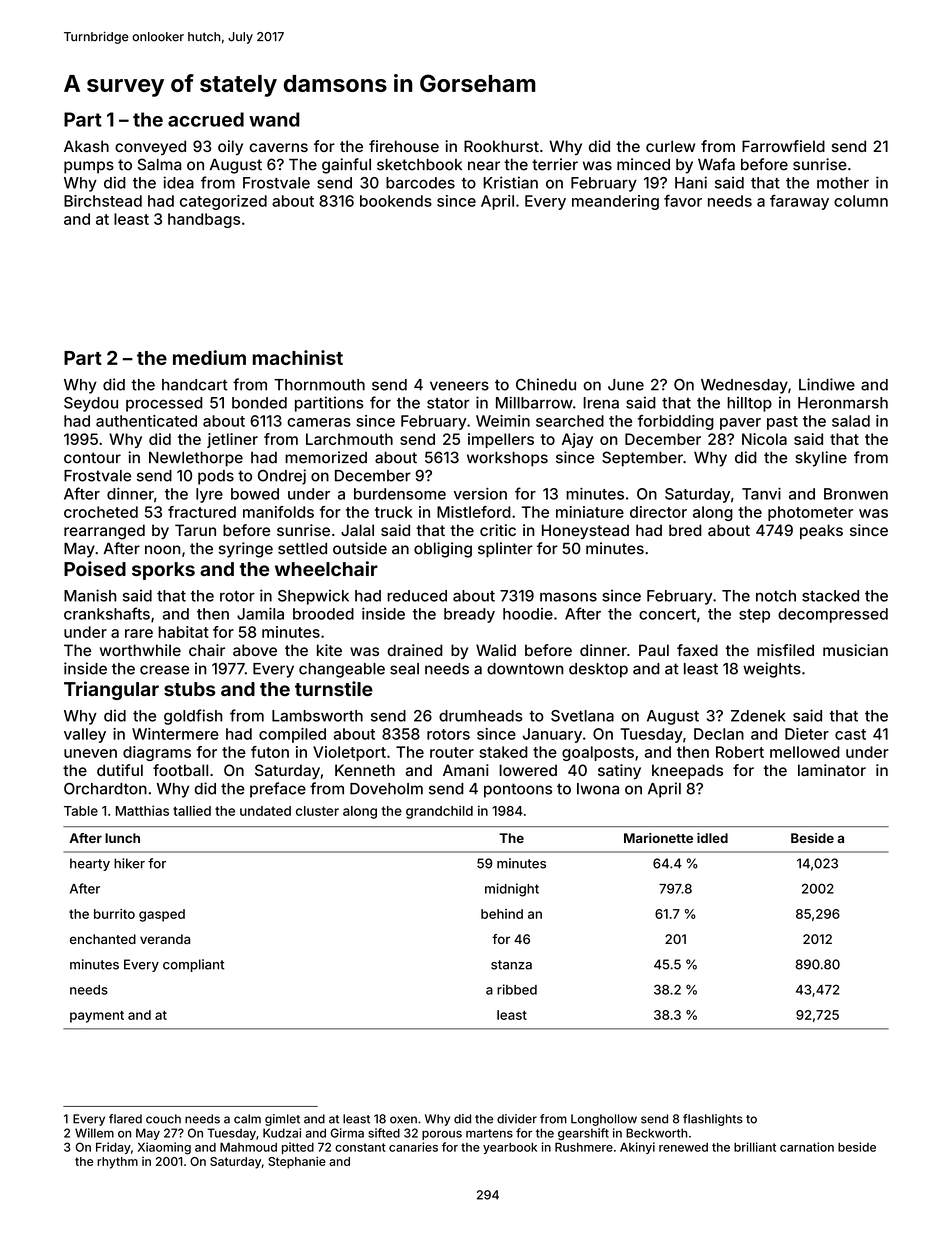 The image size is (952, 1233). Describe the element at coordinates (480, 494) in the screenshot. I see `version` at that location.
